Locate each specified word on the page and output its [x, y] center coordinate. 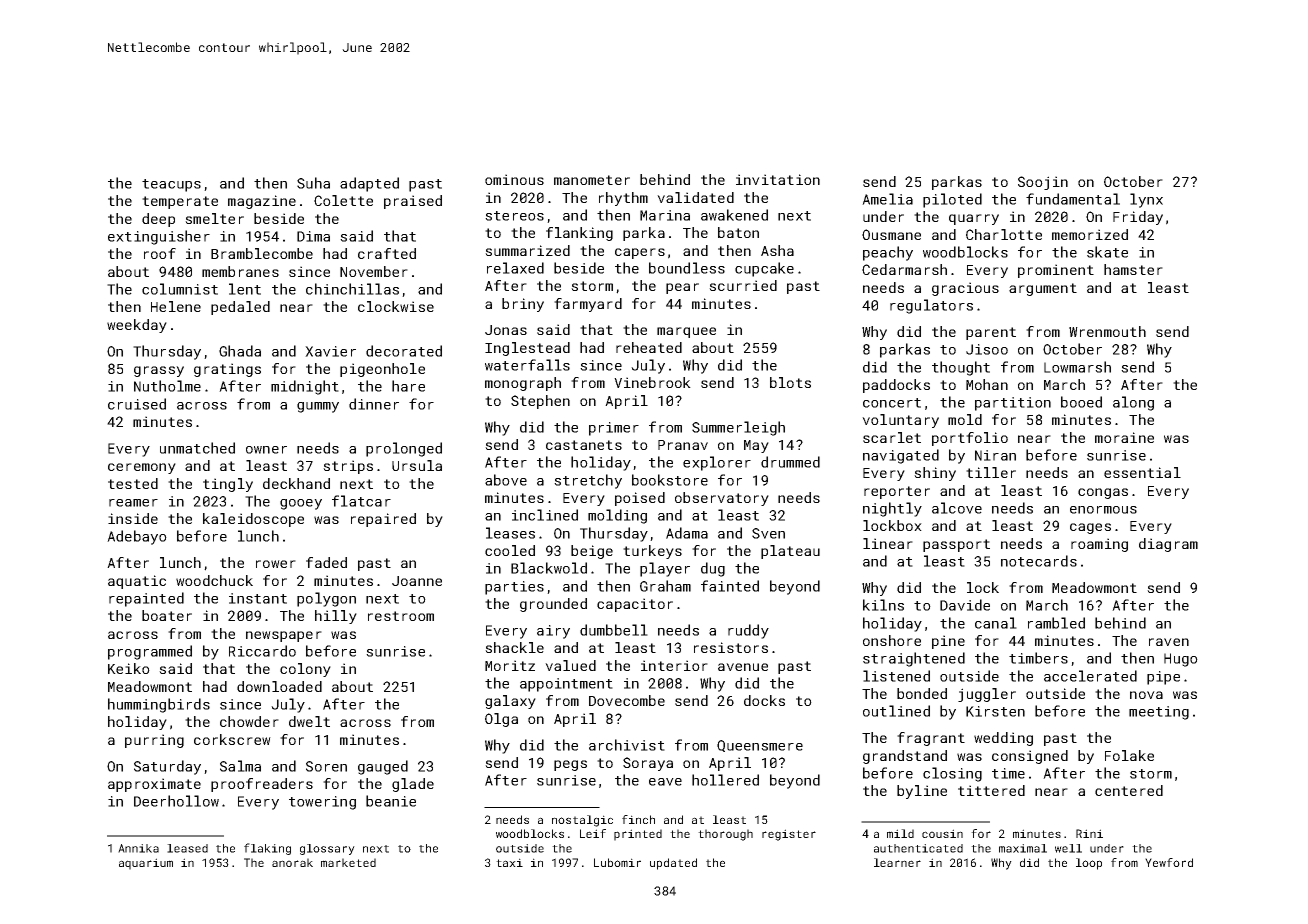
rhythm [623, 199]
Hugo [1181, 660]
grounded [553, 605]
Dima [313, 236]
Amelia [887, 199]
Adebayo [137, 537]
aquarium [146, 864]
